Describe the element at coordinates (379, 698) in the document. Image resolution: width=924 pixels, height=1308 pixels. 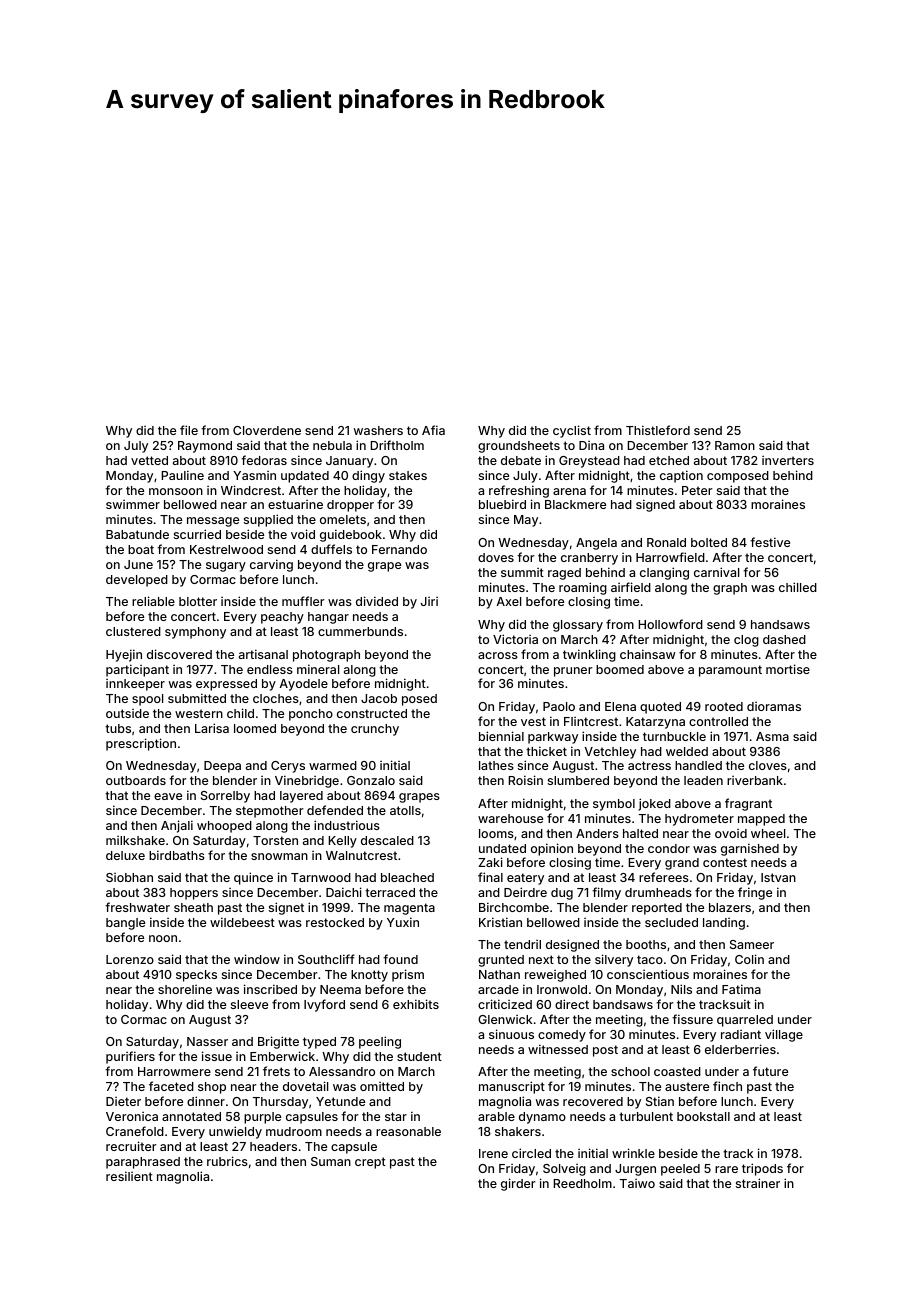
I see `Jacob` at that location.
